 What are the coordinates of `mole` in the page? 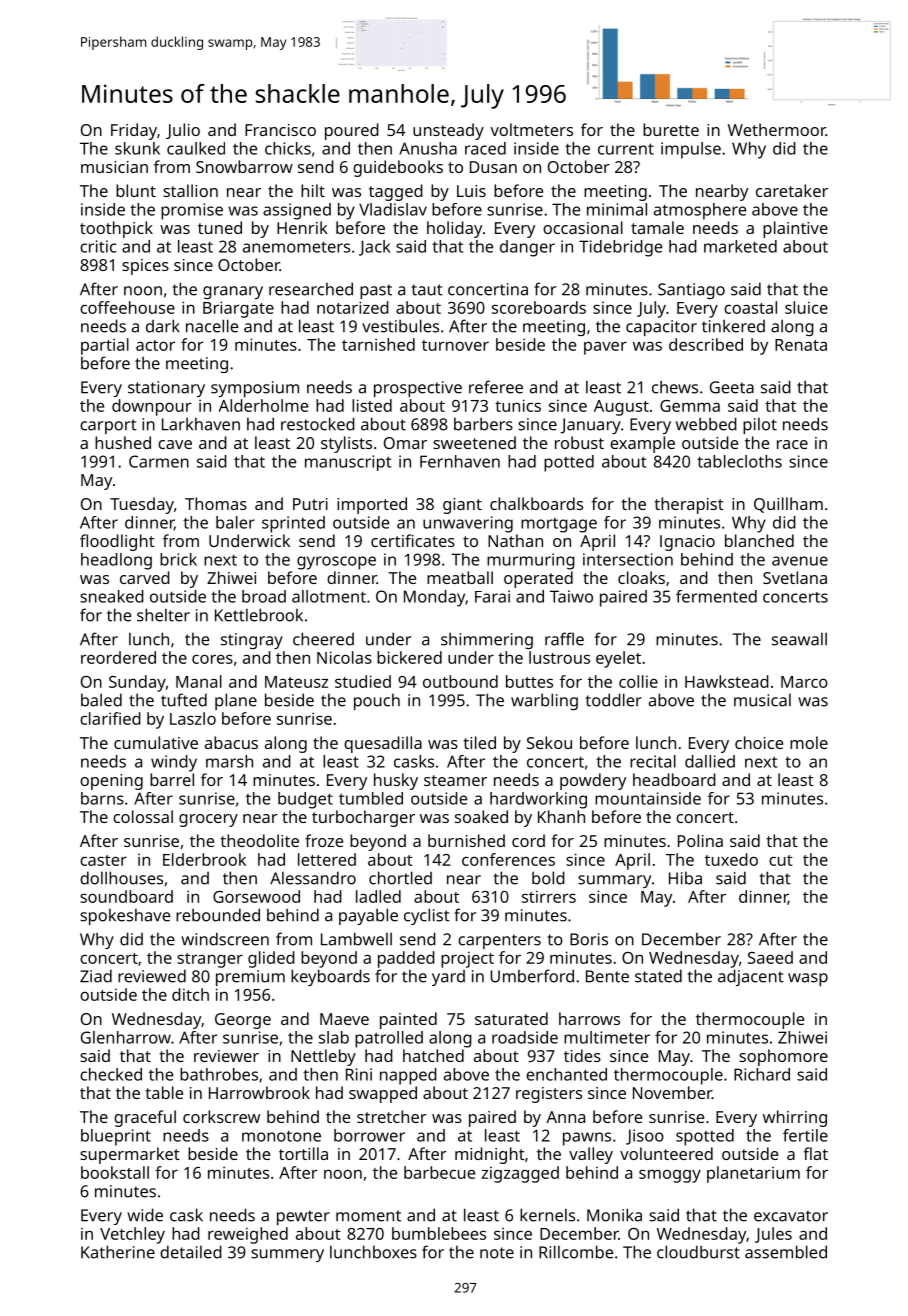 It's located at (809, 742).
